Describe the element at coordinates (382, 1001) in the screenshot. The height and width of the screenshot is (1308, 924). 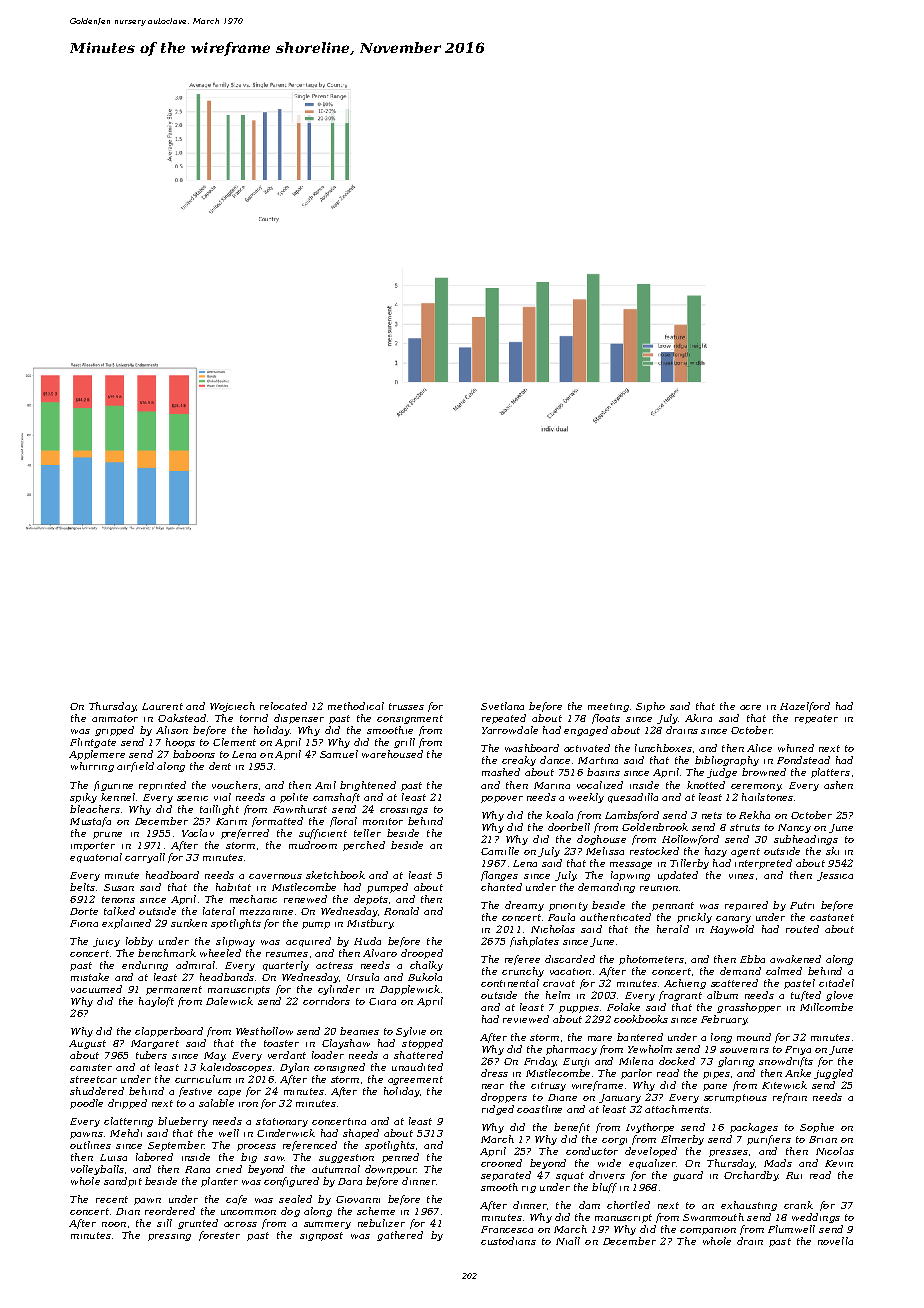
I see `Ciara` at that location.
